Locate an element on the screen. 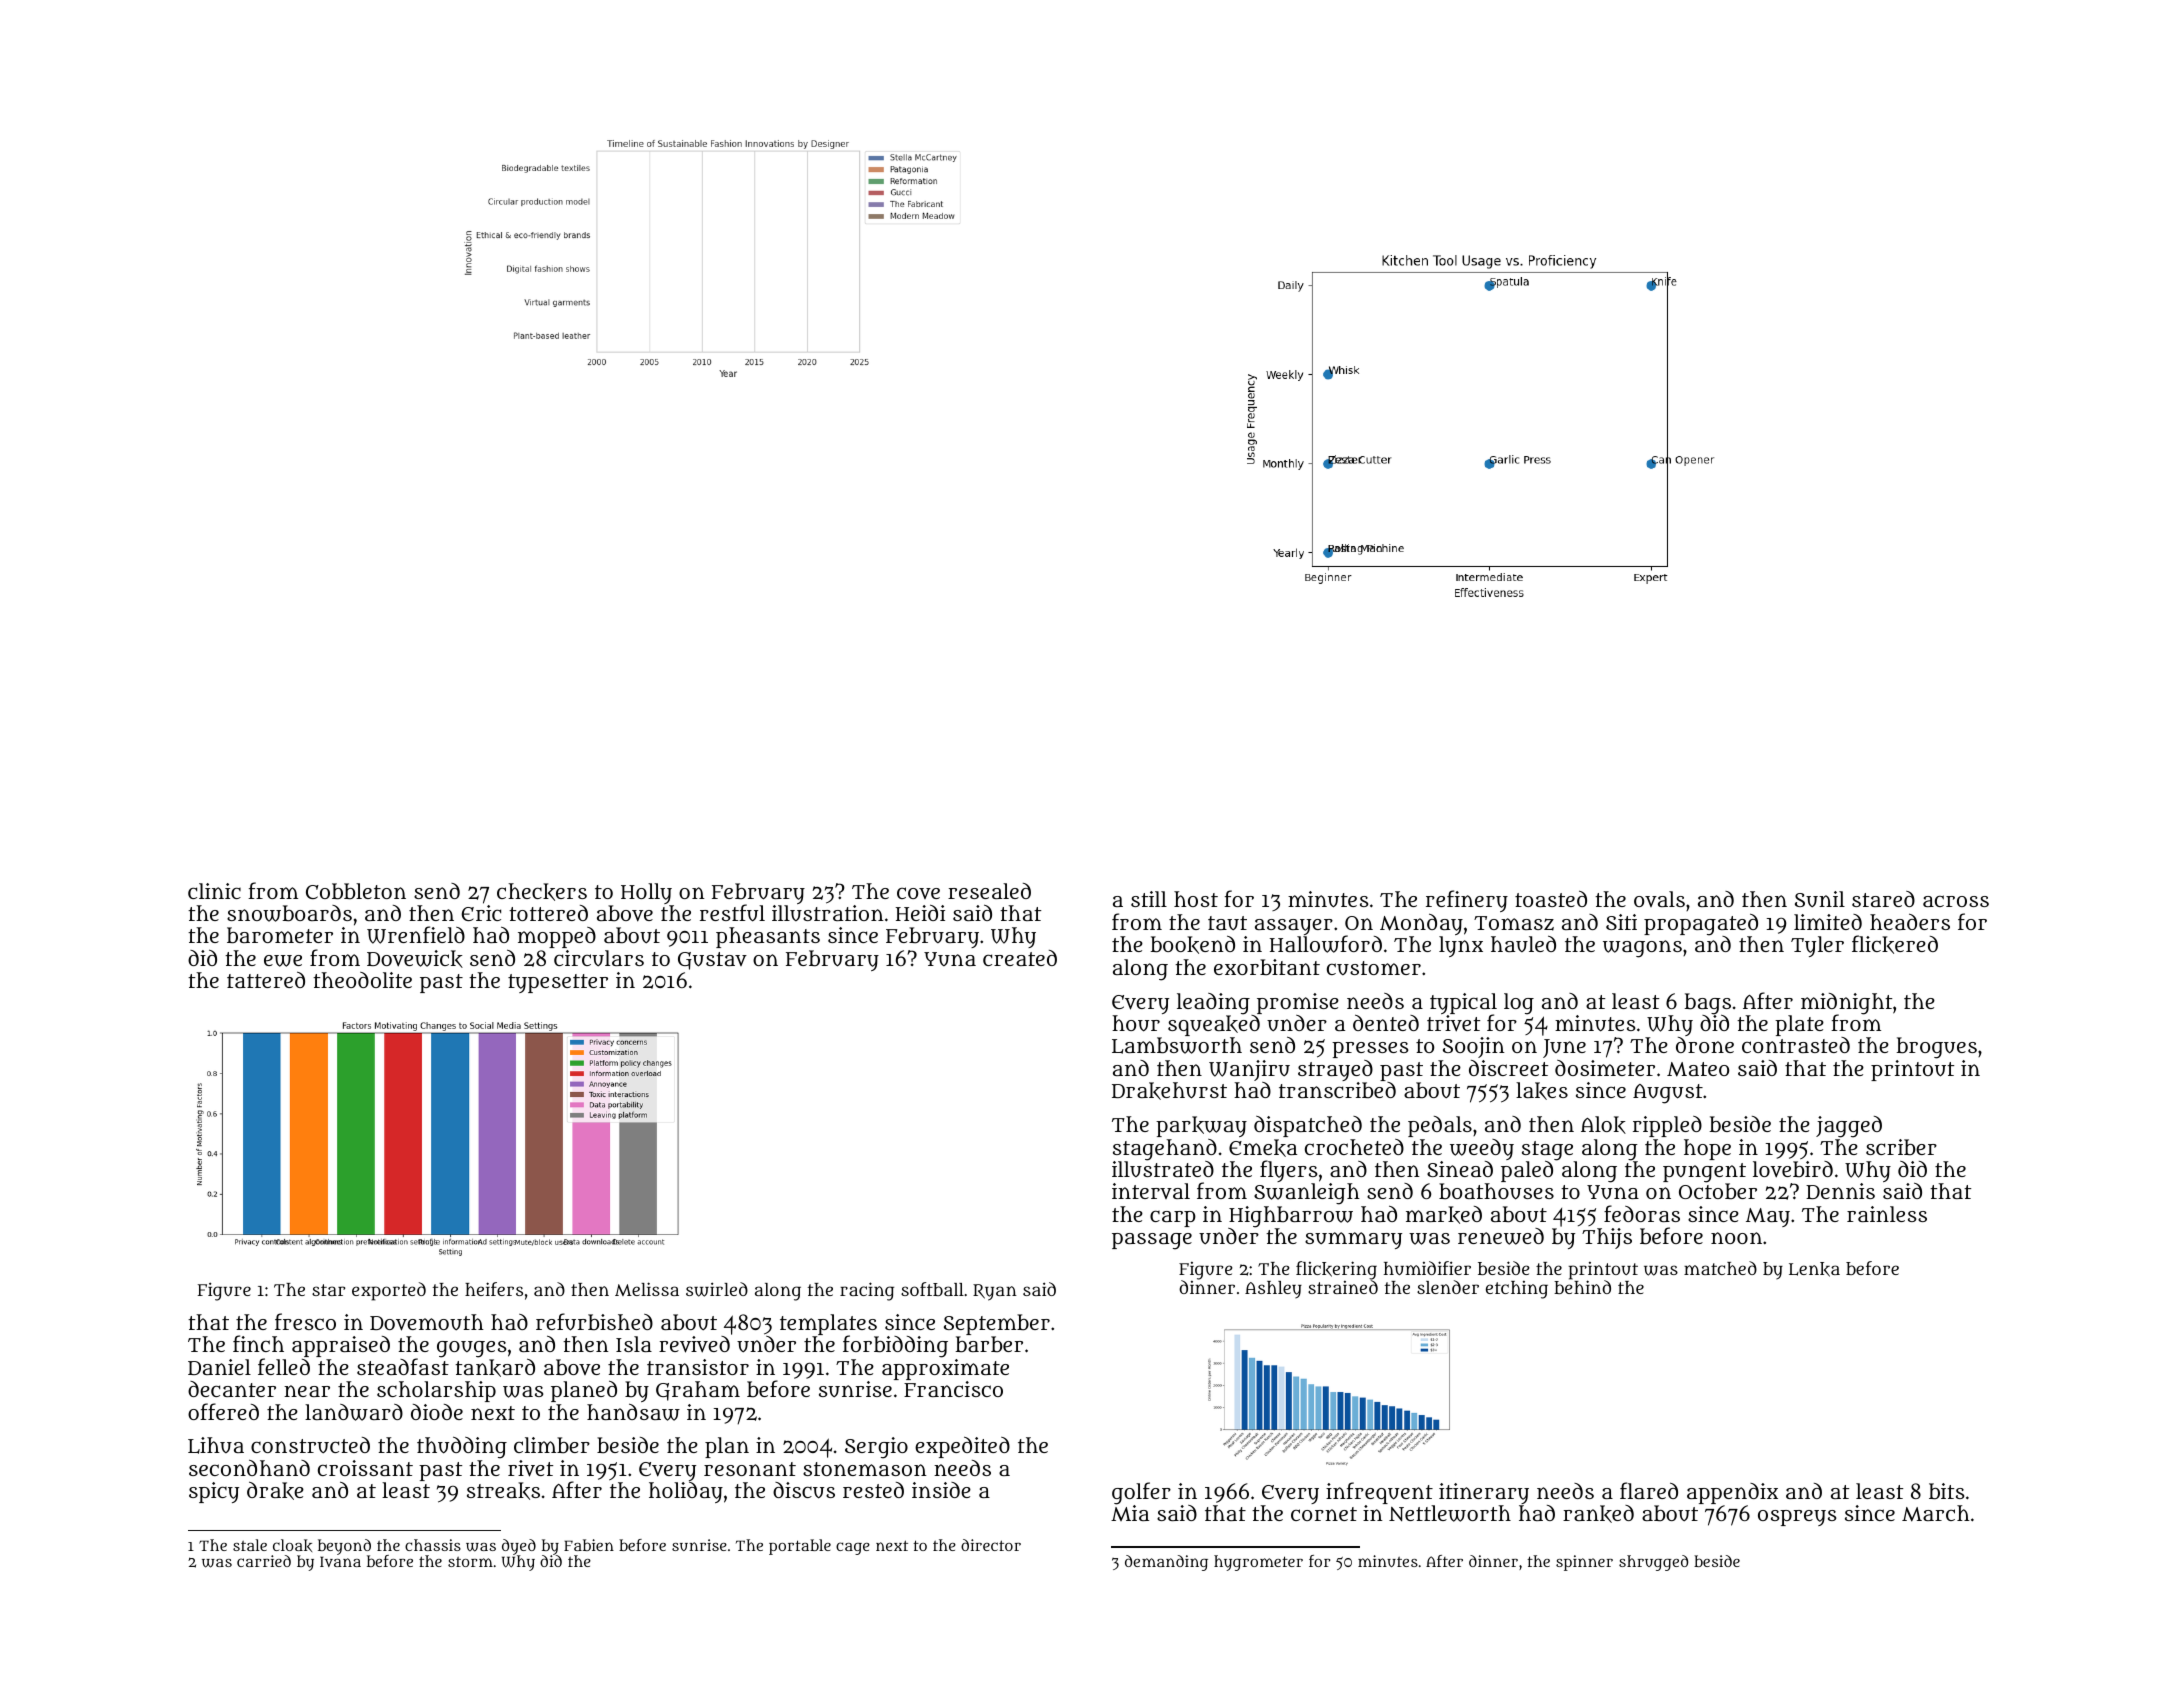 This screenshot has height=1683, width=2178. renewed is located at coordinates (1501, 1236).
